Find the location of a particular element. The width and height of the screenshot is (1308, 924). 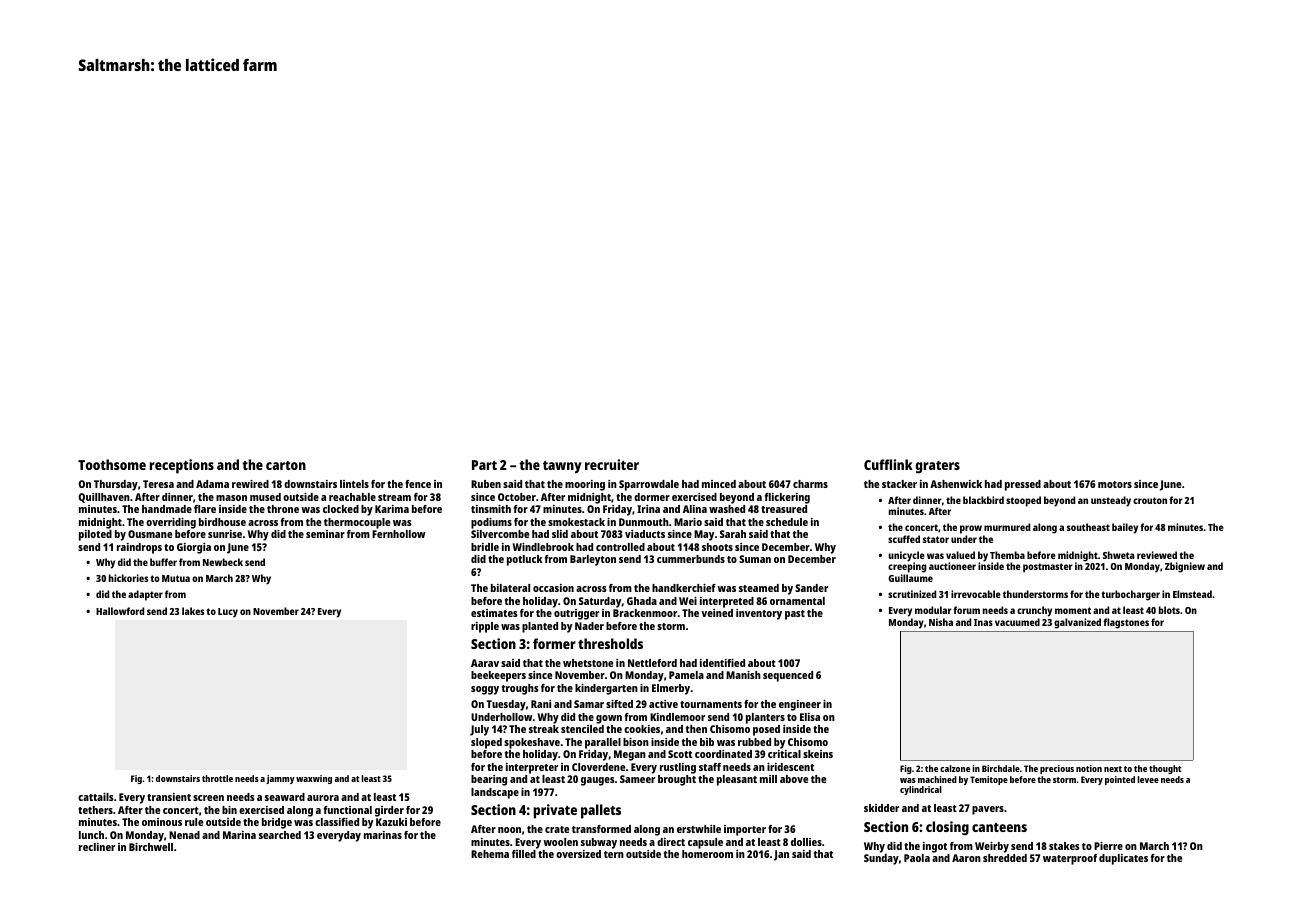

Lucy is located at coordinates (228, 613).
